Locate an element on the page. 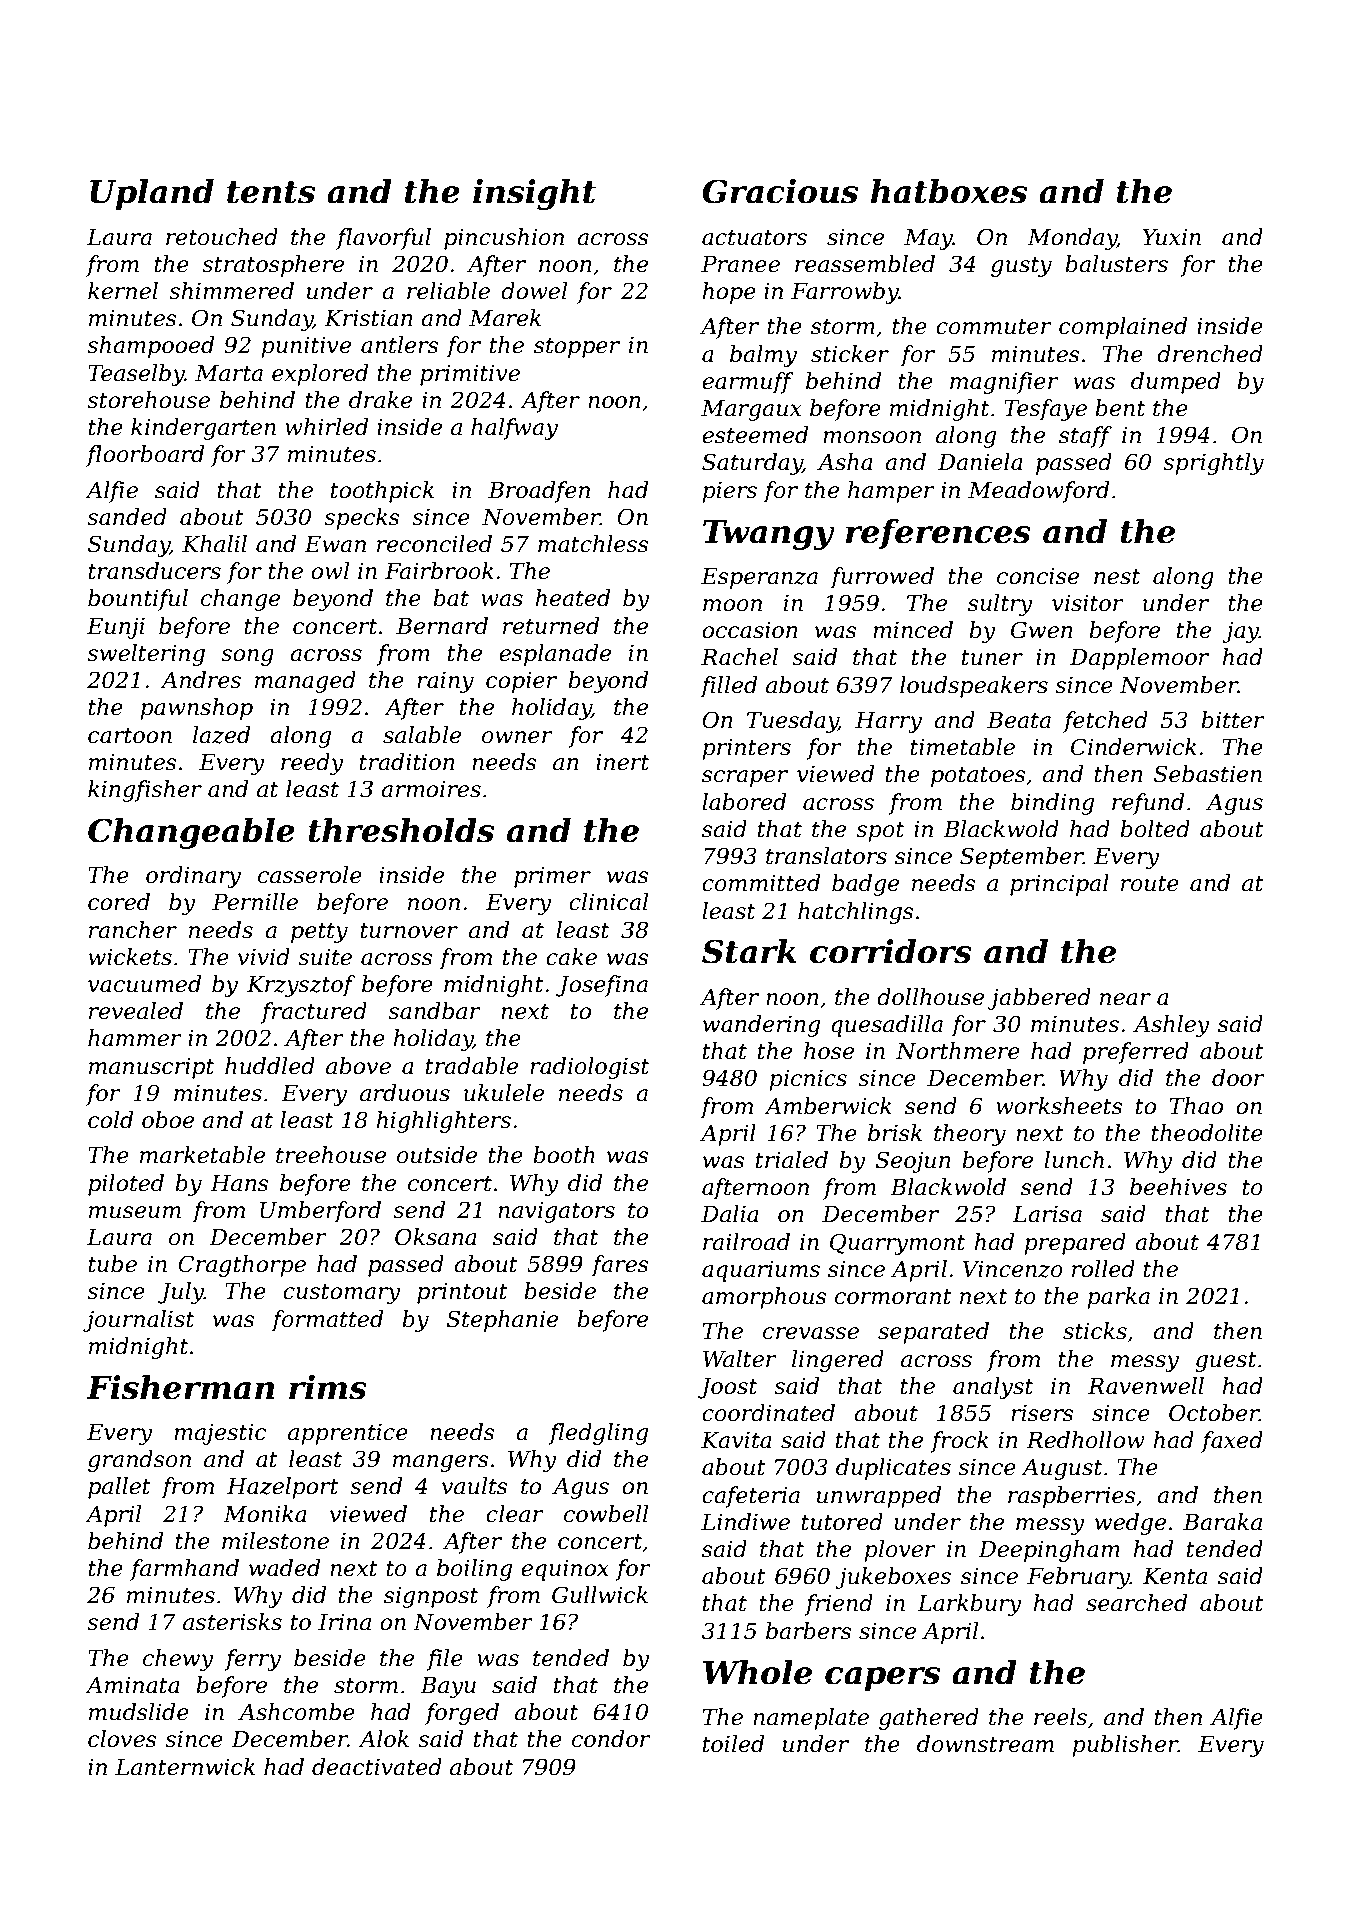 The image size is (1351, 1910). tents is located at coordinates (271, 192).
